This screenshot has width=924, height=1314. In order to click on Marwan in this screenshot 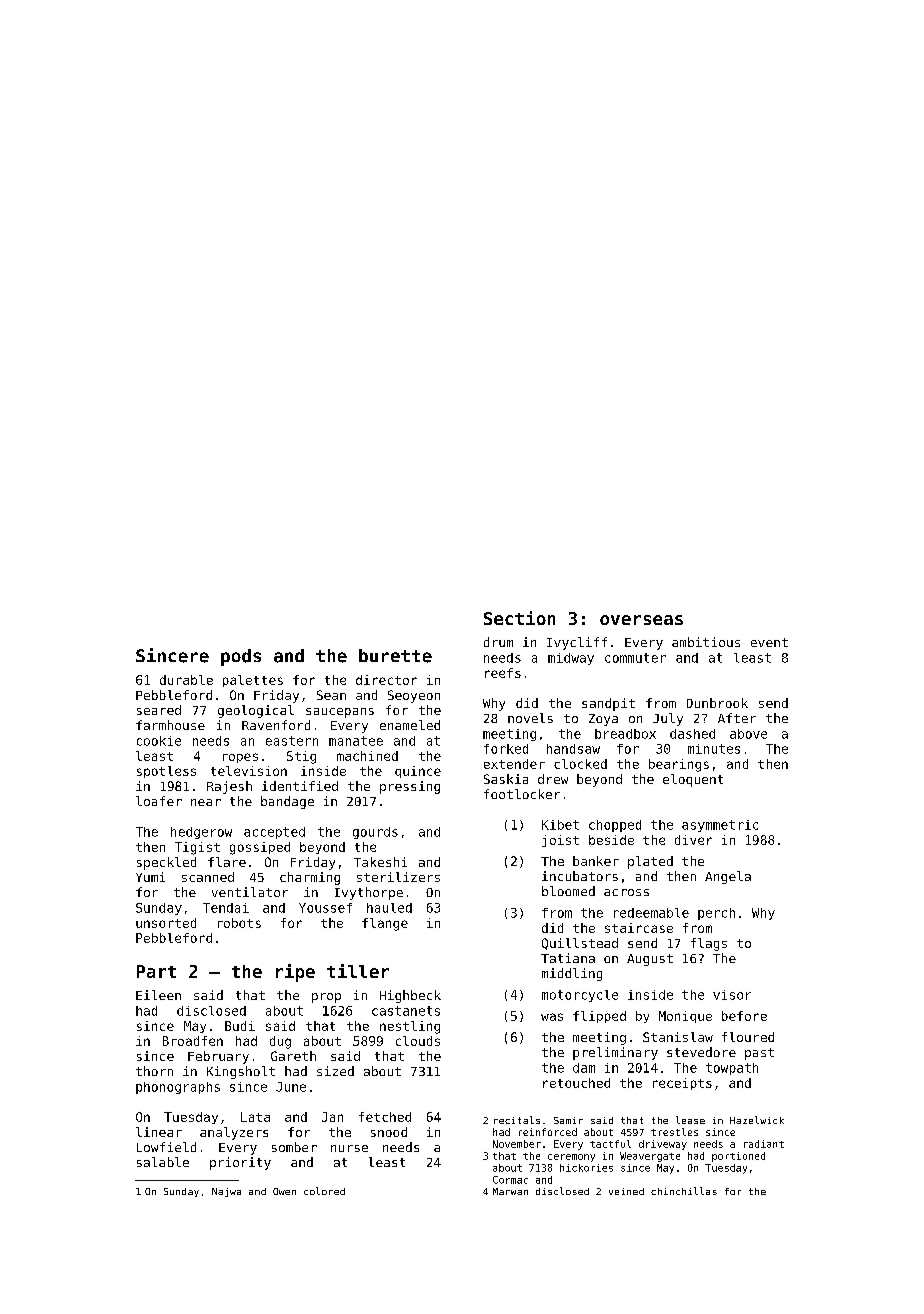, I will do `click(510, 1191)`.
